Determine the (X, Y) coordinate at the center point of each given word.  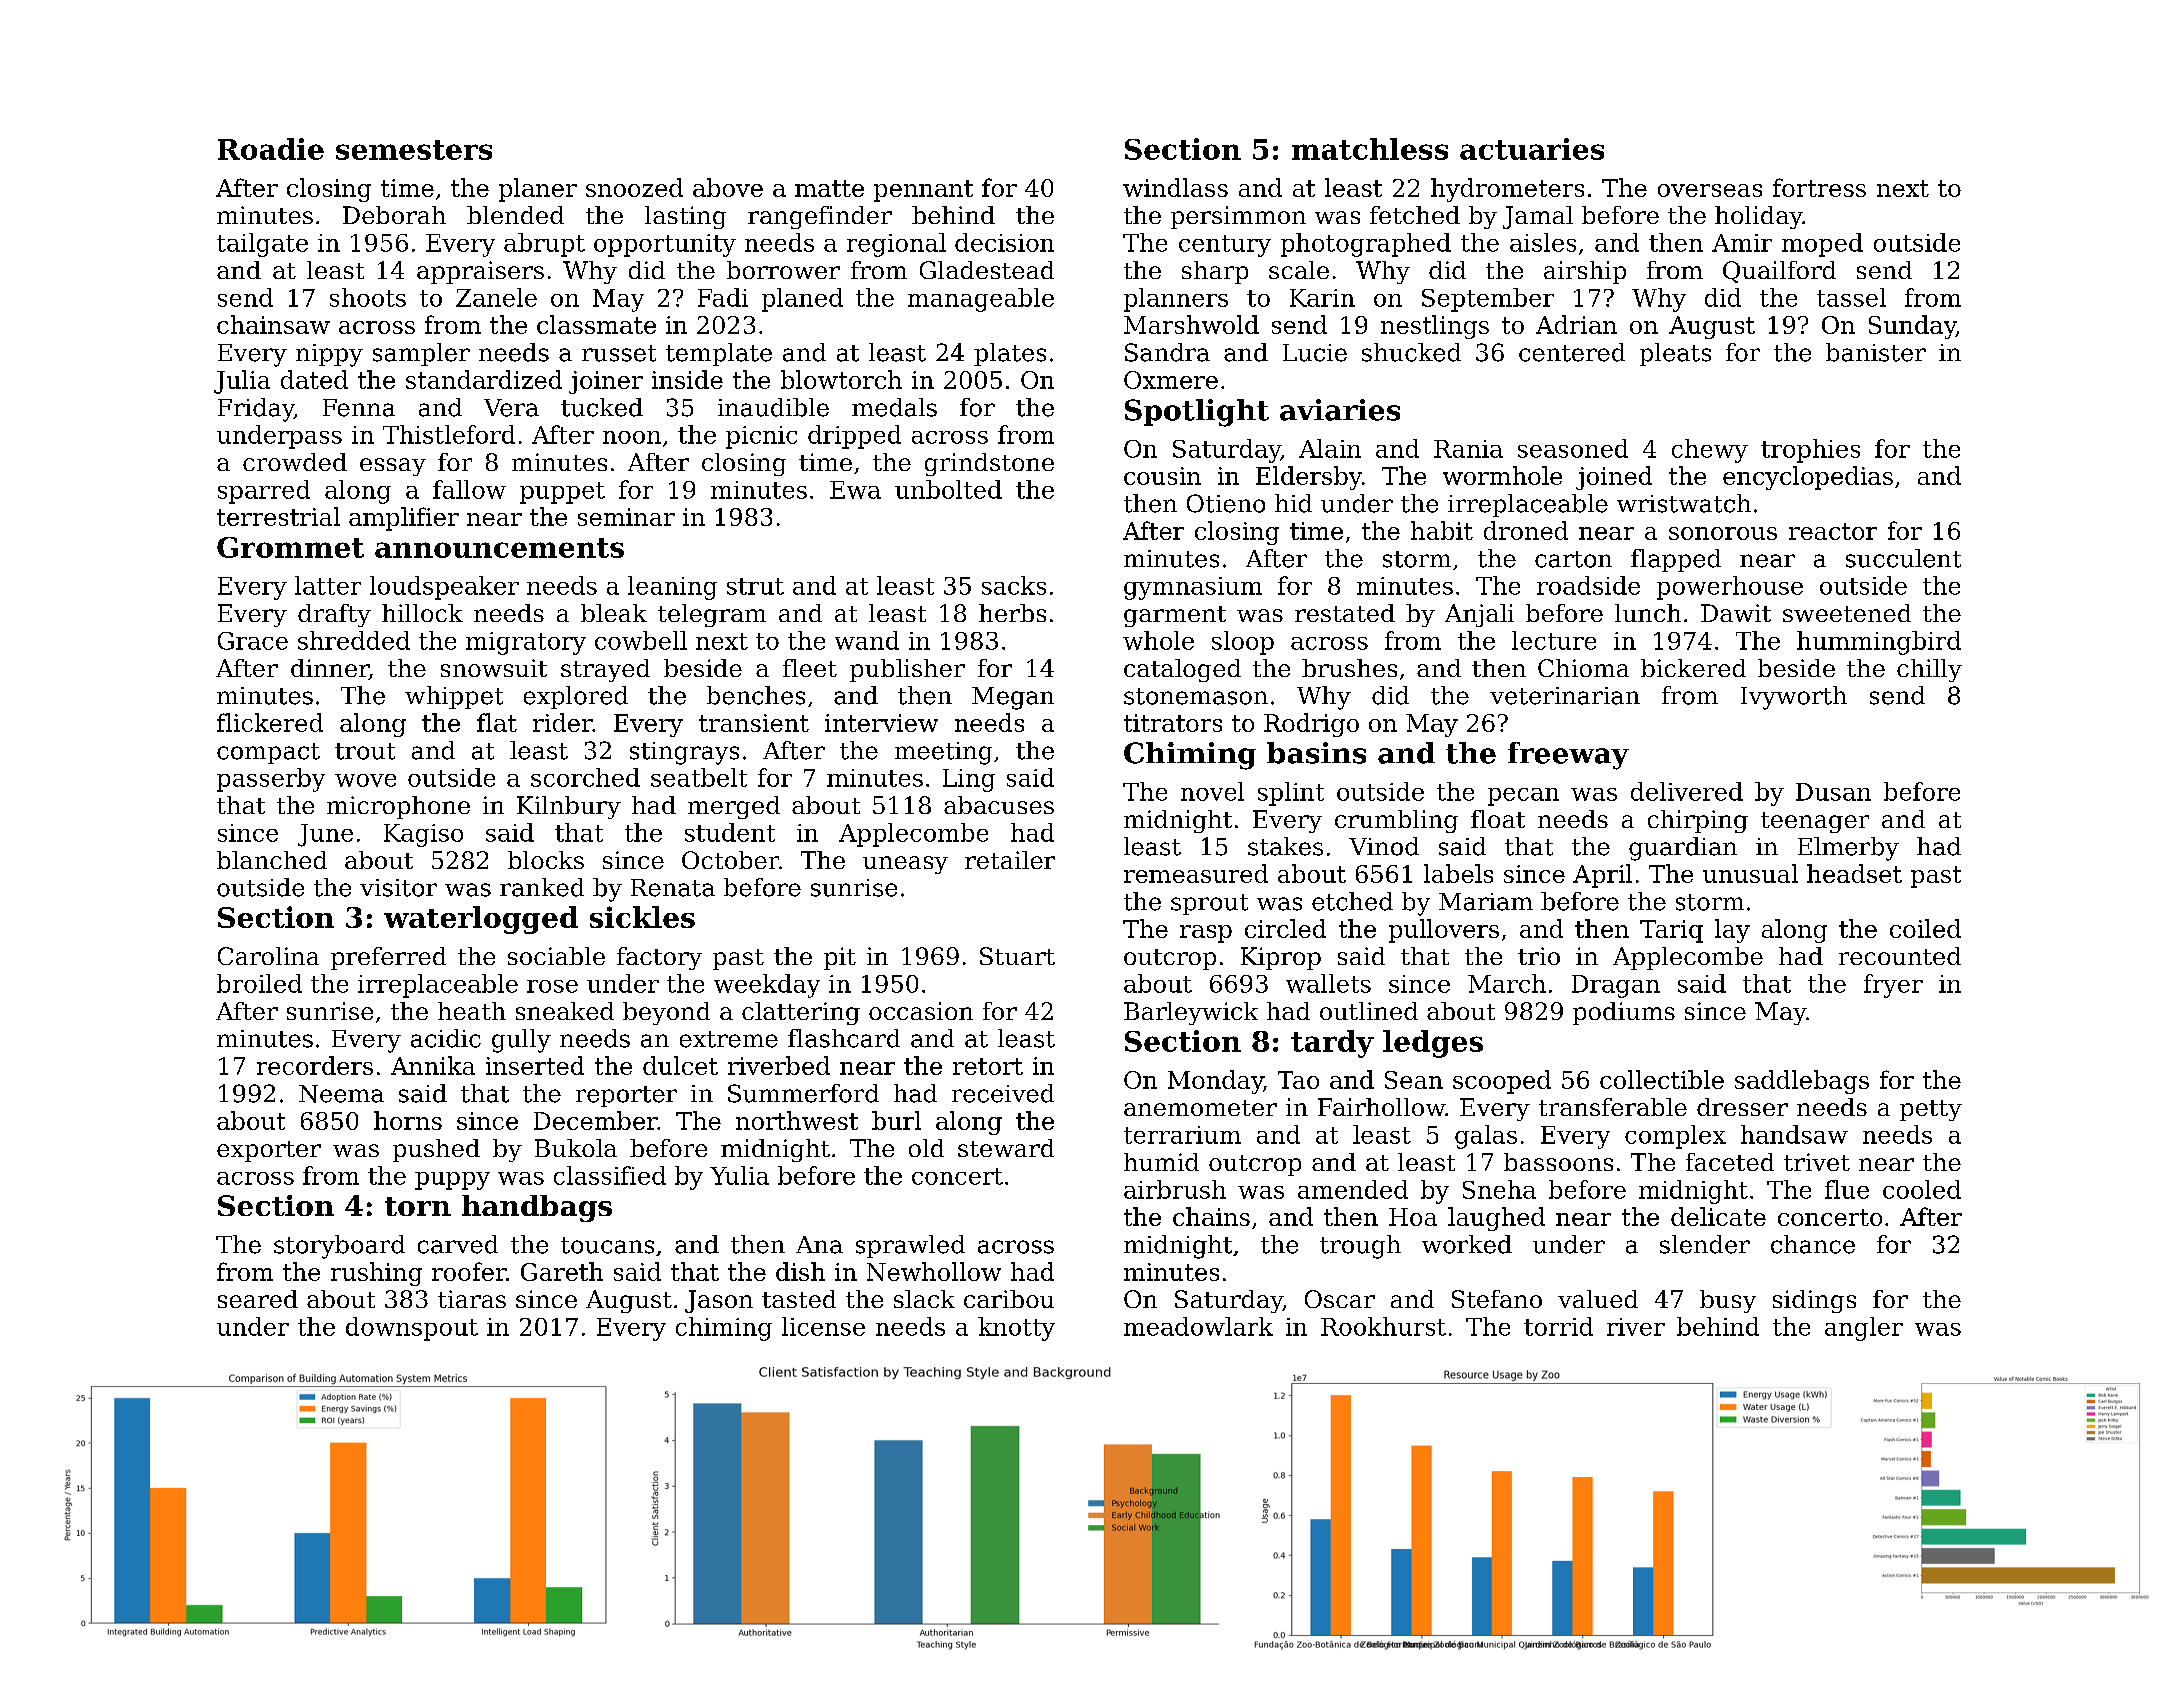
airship (1585, 272)
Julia (242, 382)
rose (552, 986)
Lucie (1315, 353)
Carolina (268, 956)
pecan (1523, 797)
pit (840, 958)
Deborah (394, 215)
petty (1931, 1110)
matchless (1370, 149)
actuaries (1532, 149)
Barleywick (1191, 1013)
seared (258, 1299)
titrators (1173, 723)
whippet (454, 697)
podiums (1624, 1013)
